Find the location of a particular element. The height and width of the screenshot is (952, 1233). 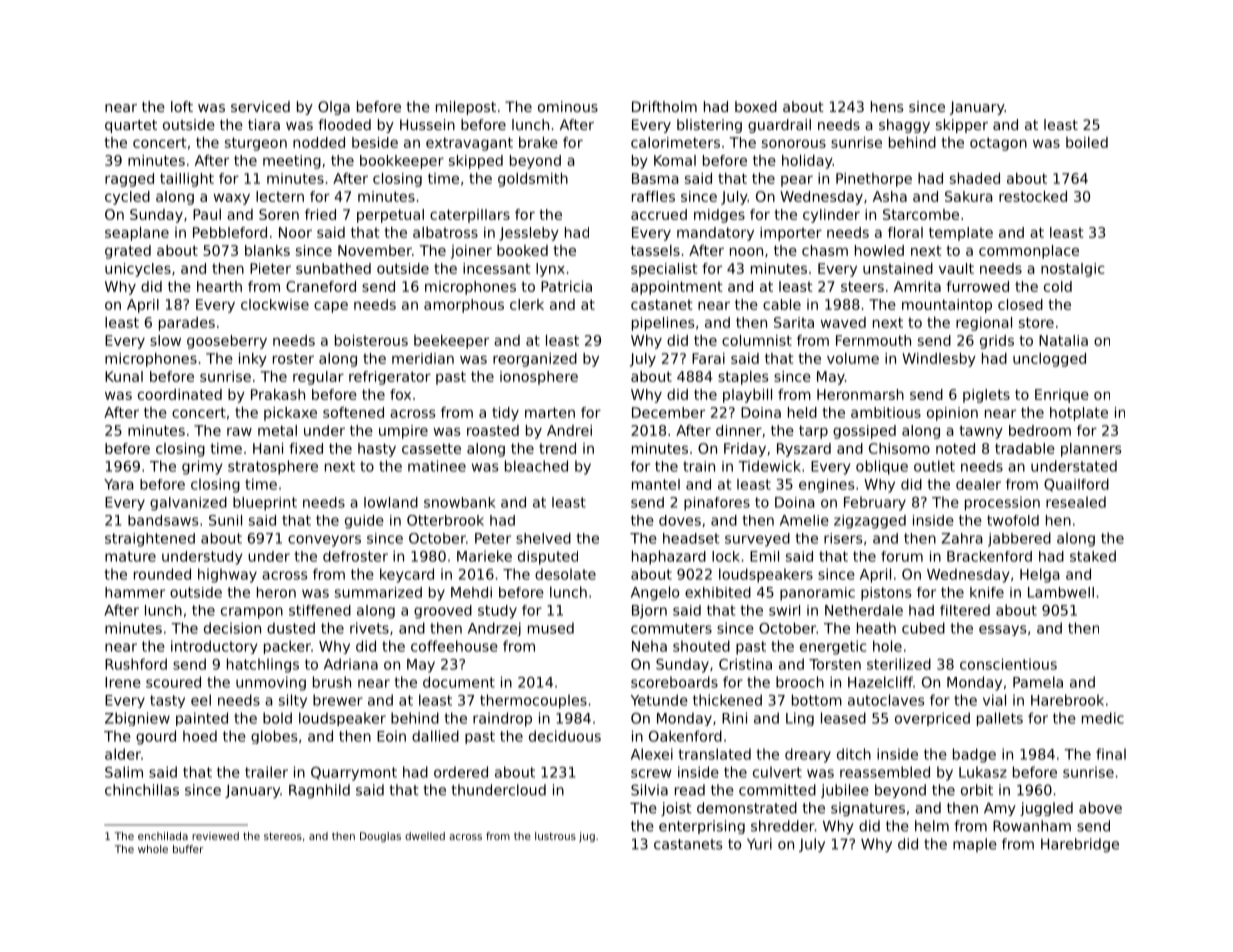

sturgeon is located at coordinates (256, 144).
